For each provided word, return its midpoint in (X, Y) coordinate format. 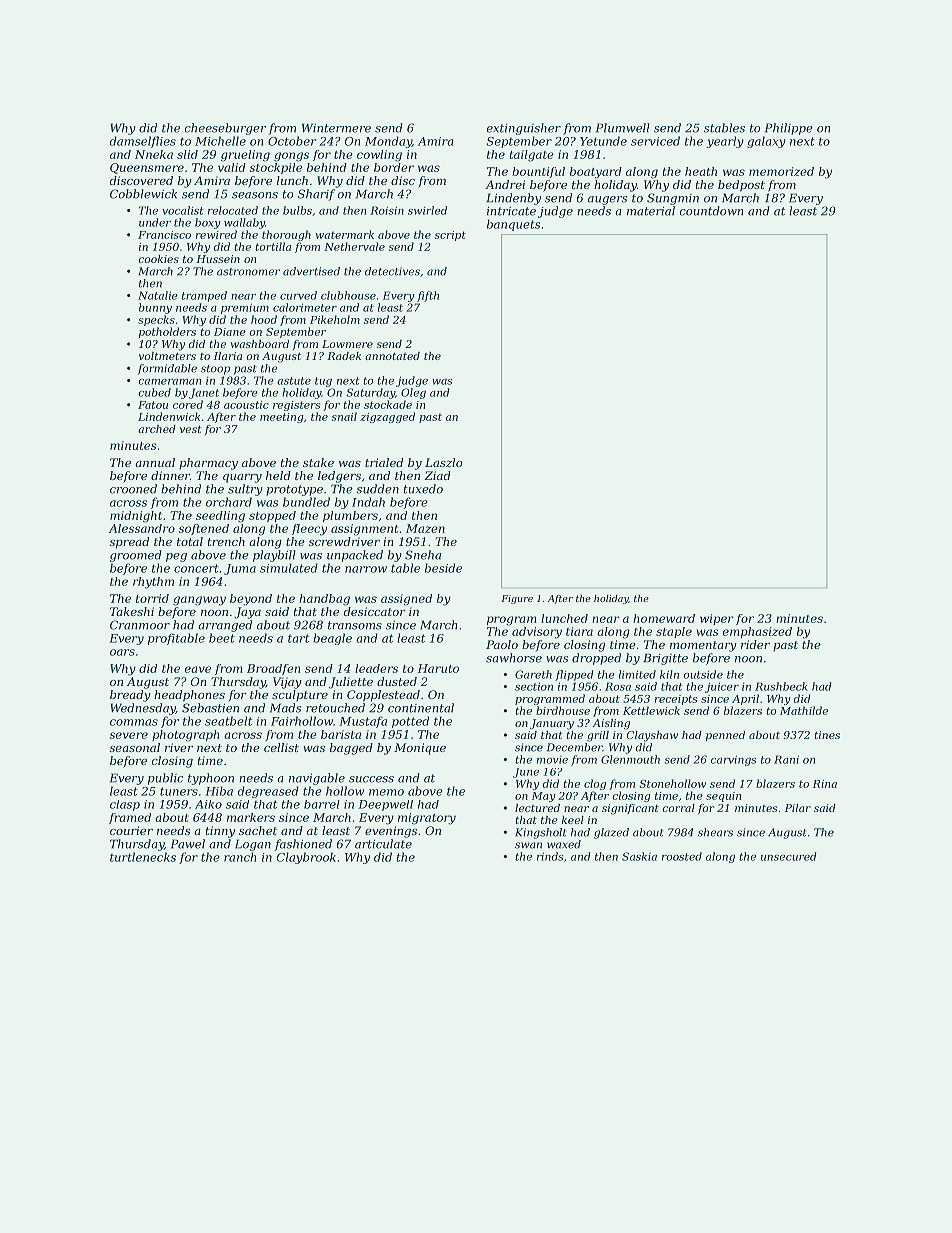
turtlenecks (143, 857)
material (651, 211)
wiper (717, 619)
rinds (550, 856)
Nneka (154, 154)
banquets (513, 225)
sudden (377, 489)
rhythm (153, 583)
